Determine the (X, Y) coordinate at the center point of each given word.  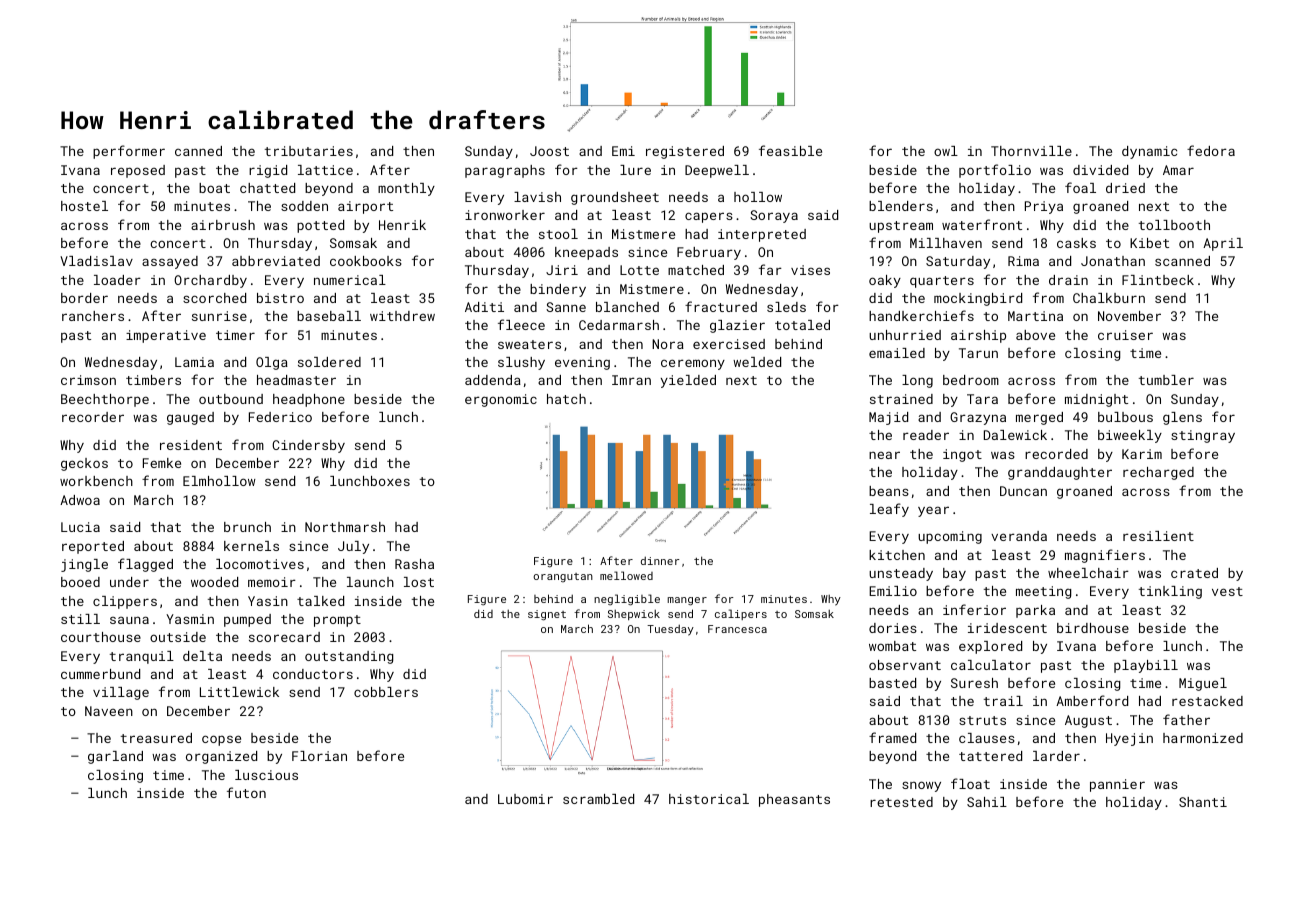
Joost (549, 151)
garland (115, 757)
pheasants (794, 800)
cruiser (1125, 335)
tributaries (309, 151)
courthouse (101, 637)
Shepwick (634, 615)
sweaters (529, 344)
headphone (309, 400)
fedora (1211, 150)
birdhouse (1093, 628)
